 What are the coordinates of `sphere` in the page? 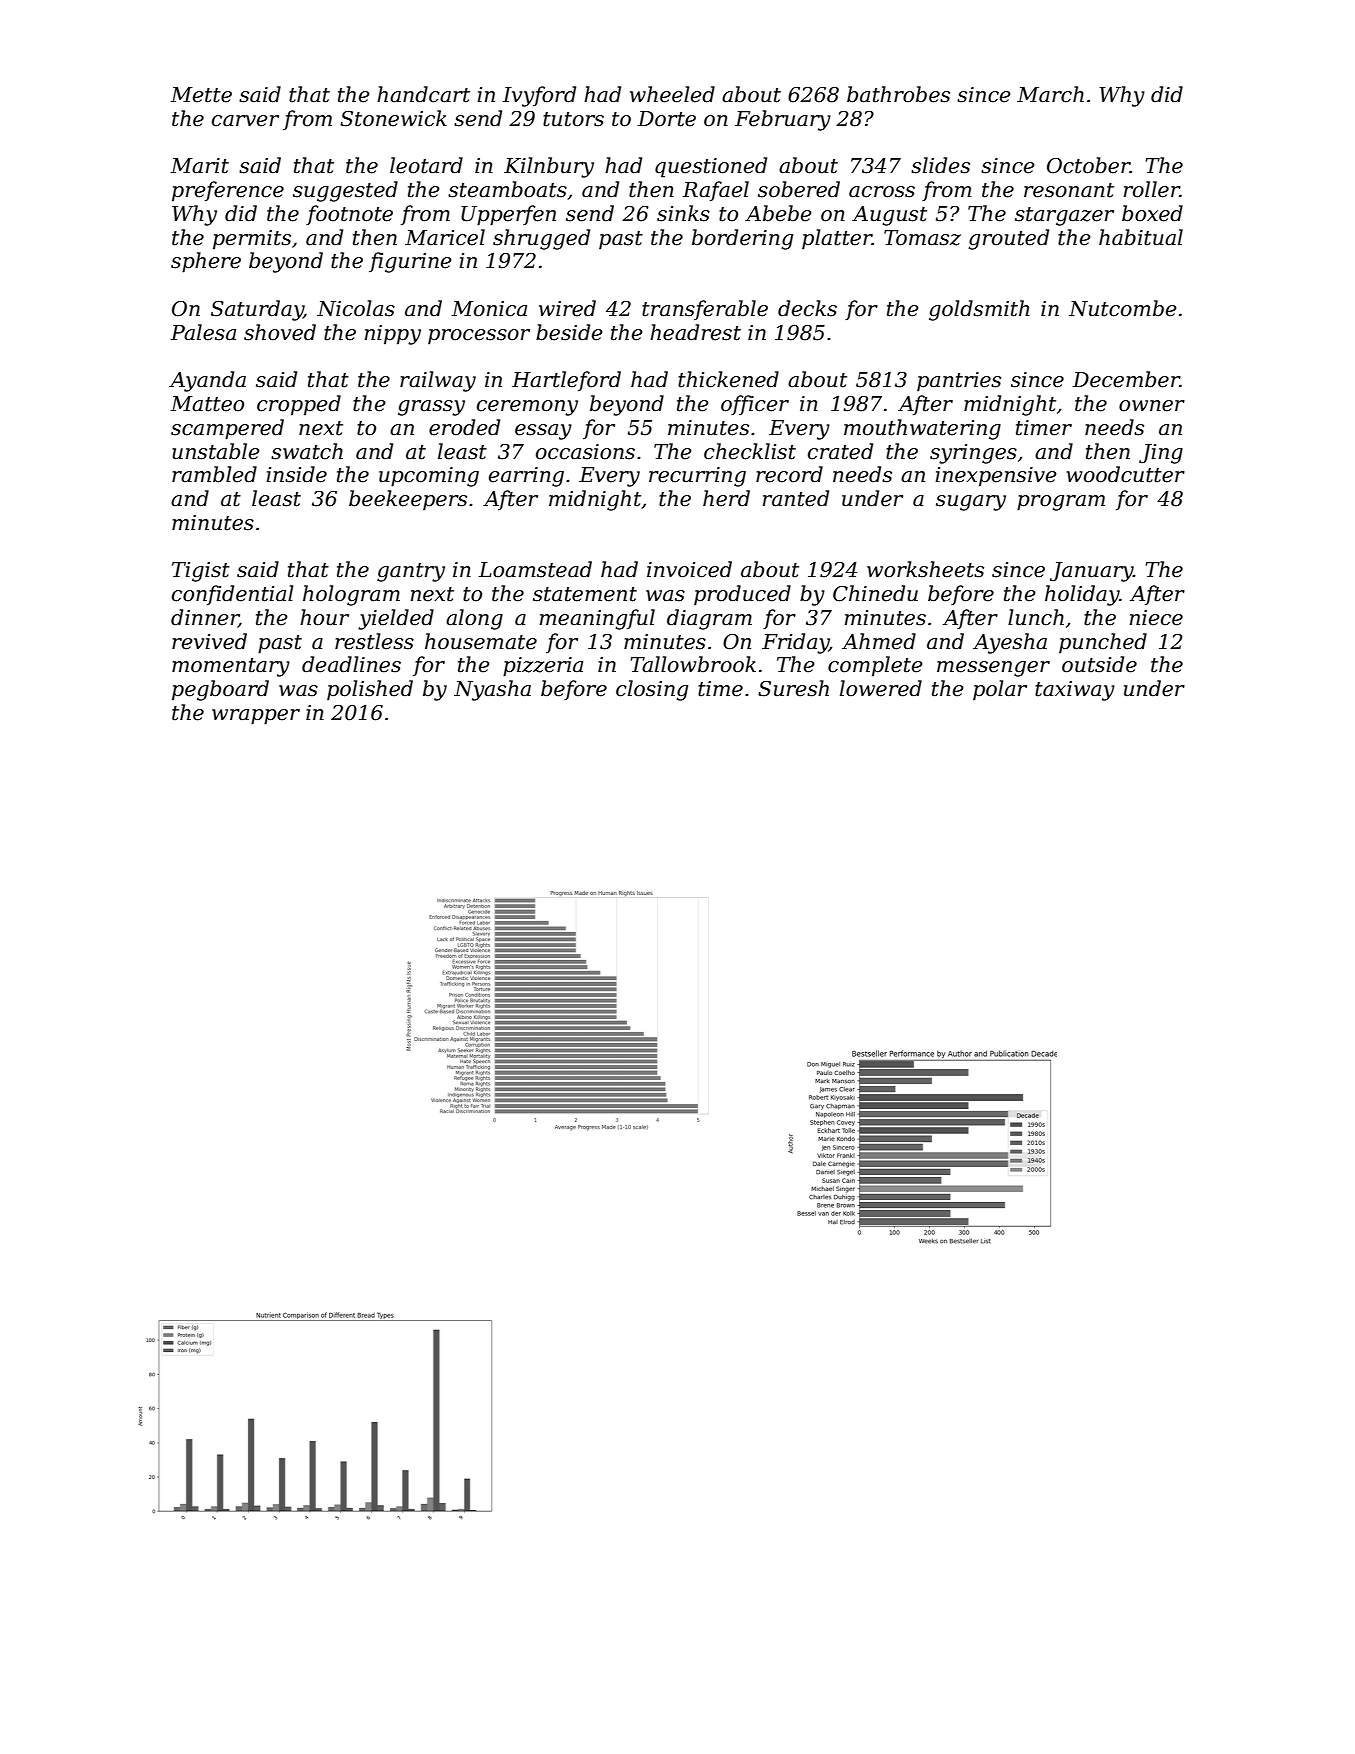 It's located at (206, 262).
